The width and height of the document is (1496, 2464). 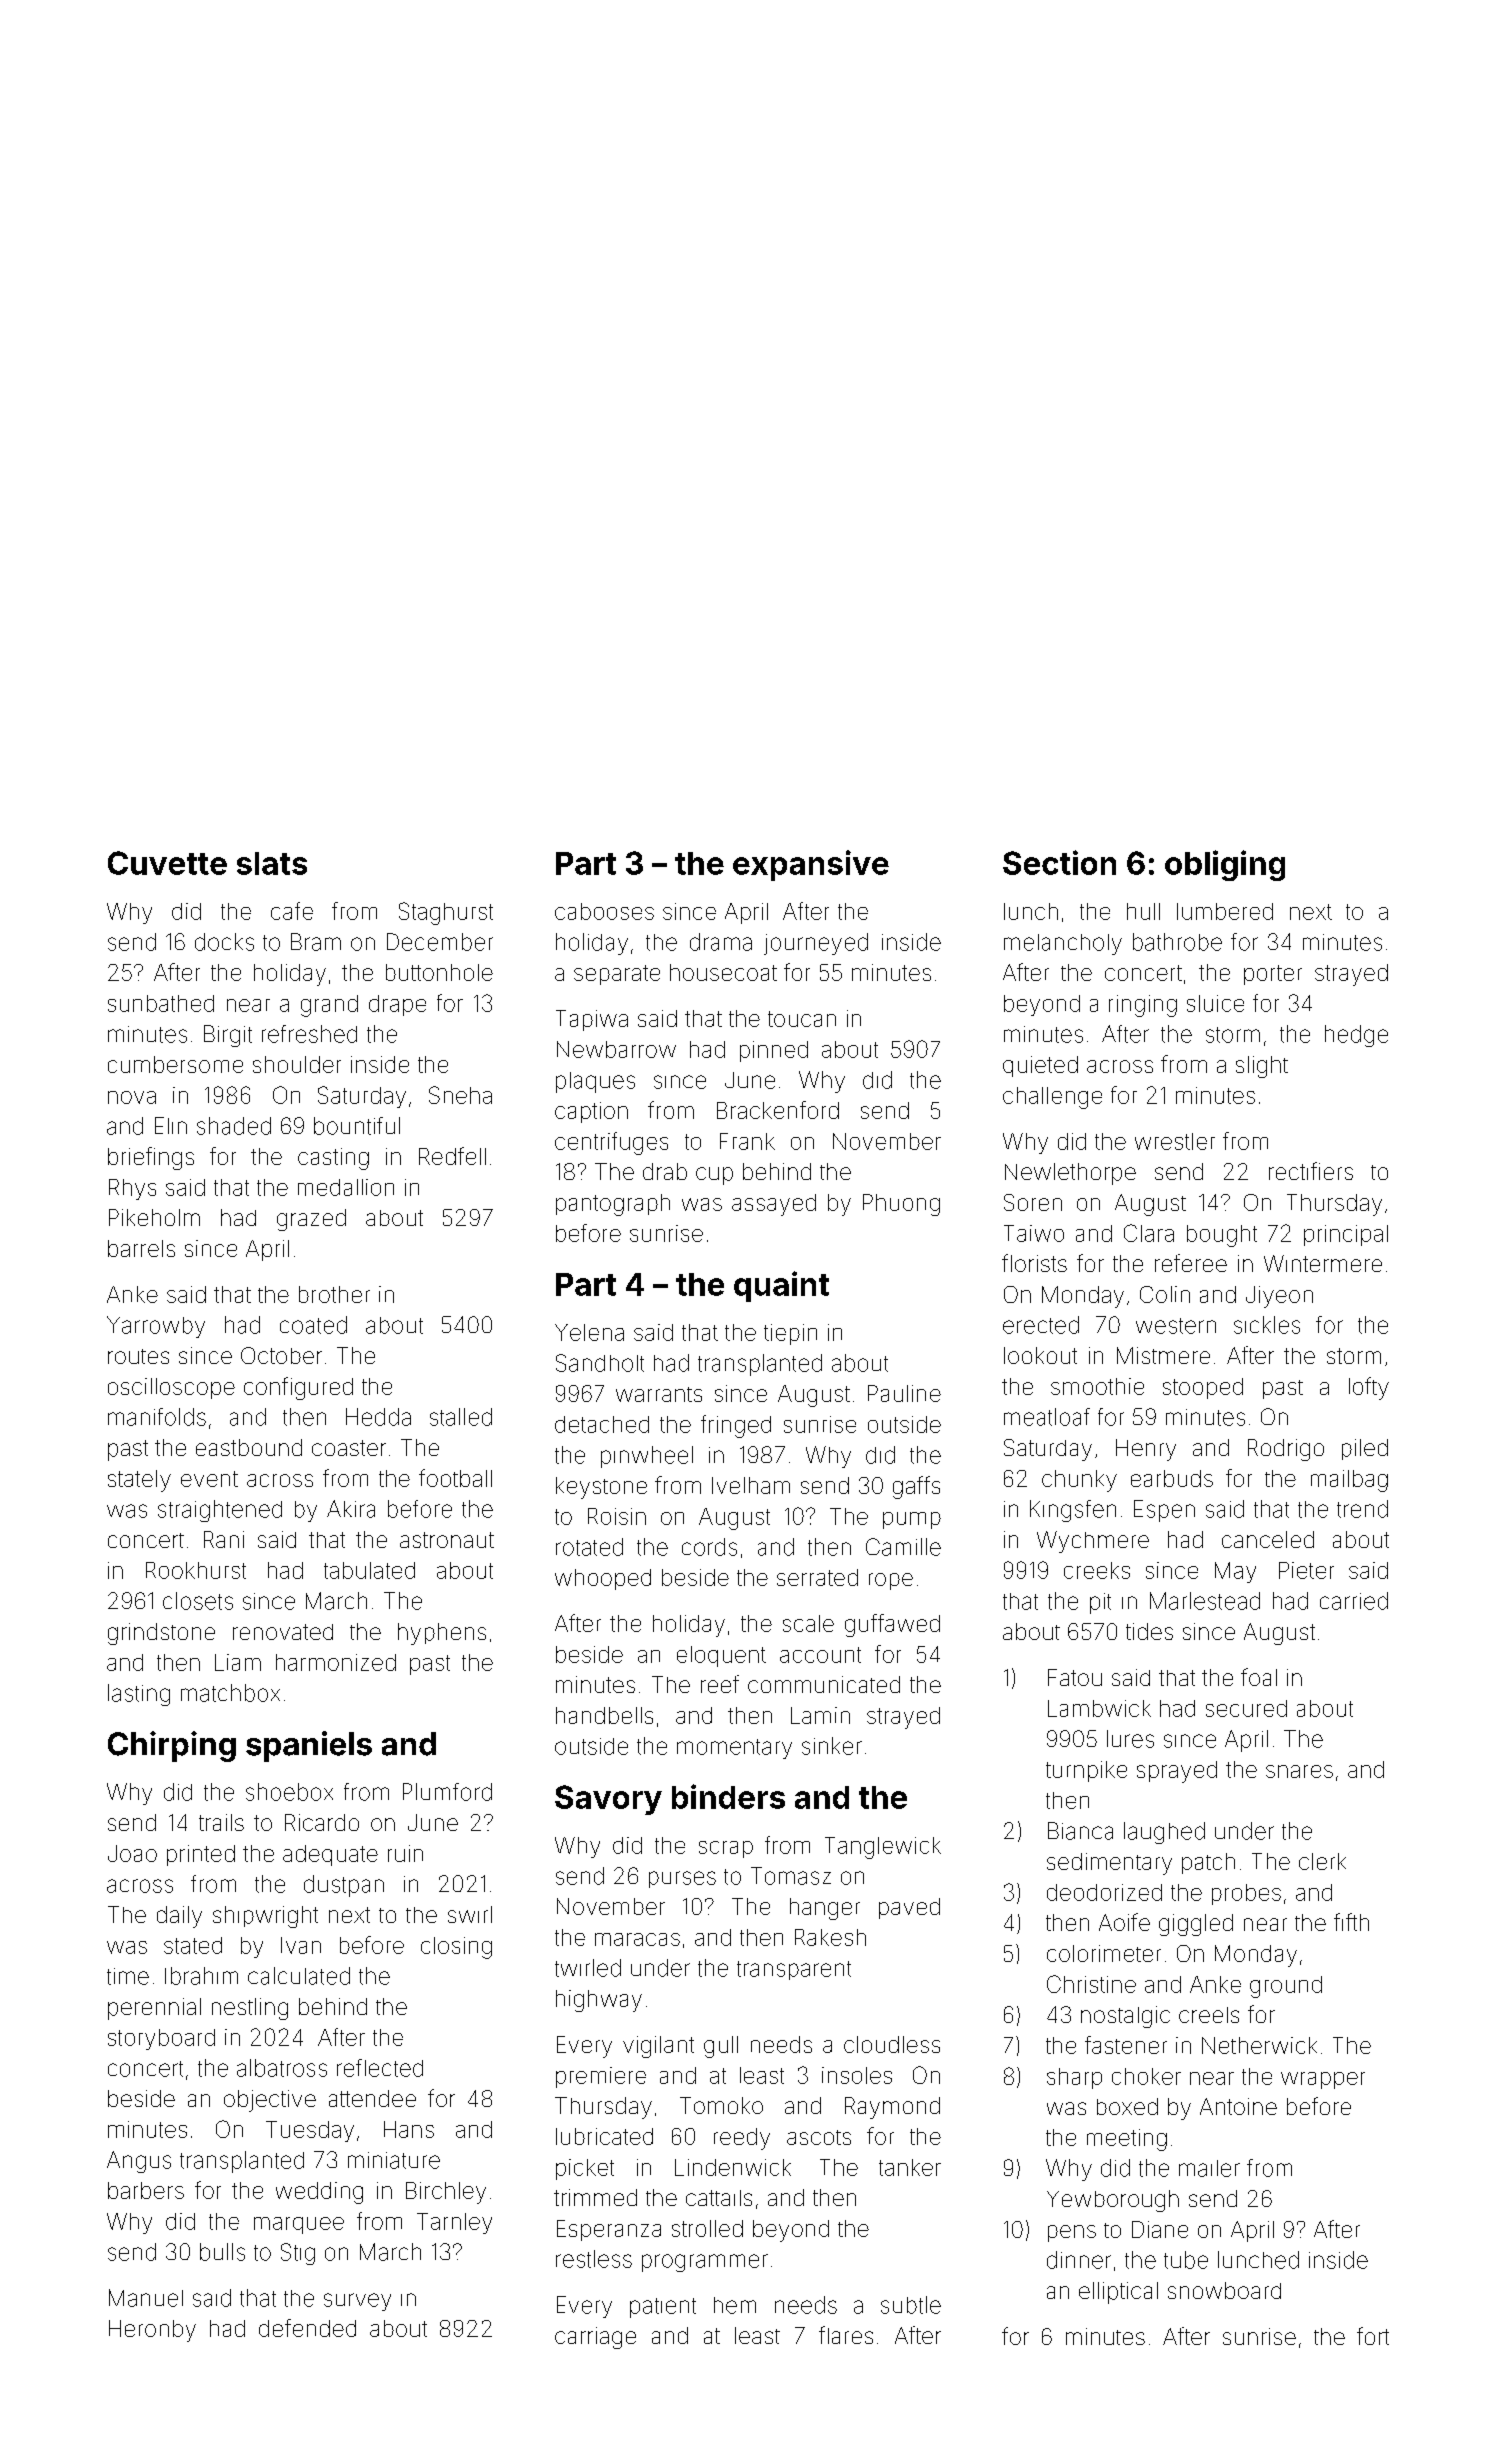 What do you see at coordinates (461, 1417) in the document?
I see `stalled` at bounding box center [461, 1417].
